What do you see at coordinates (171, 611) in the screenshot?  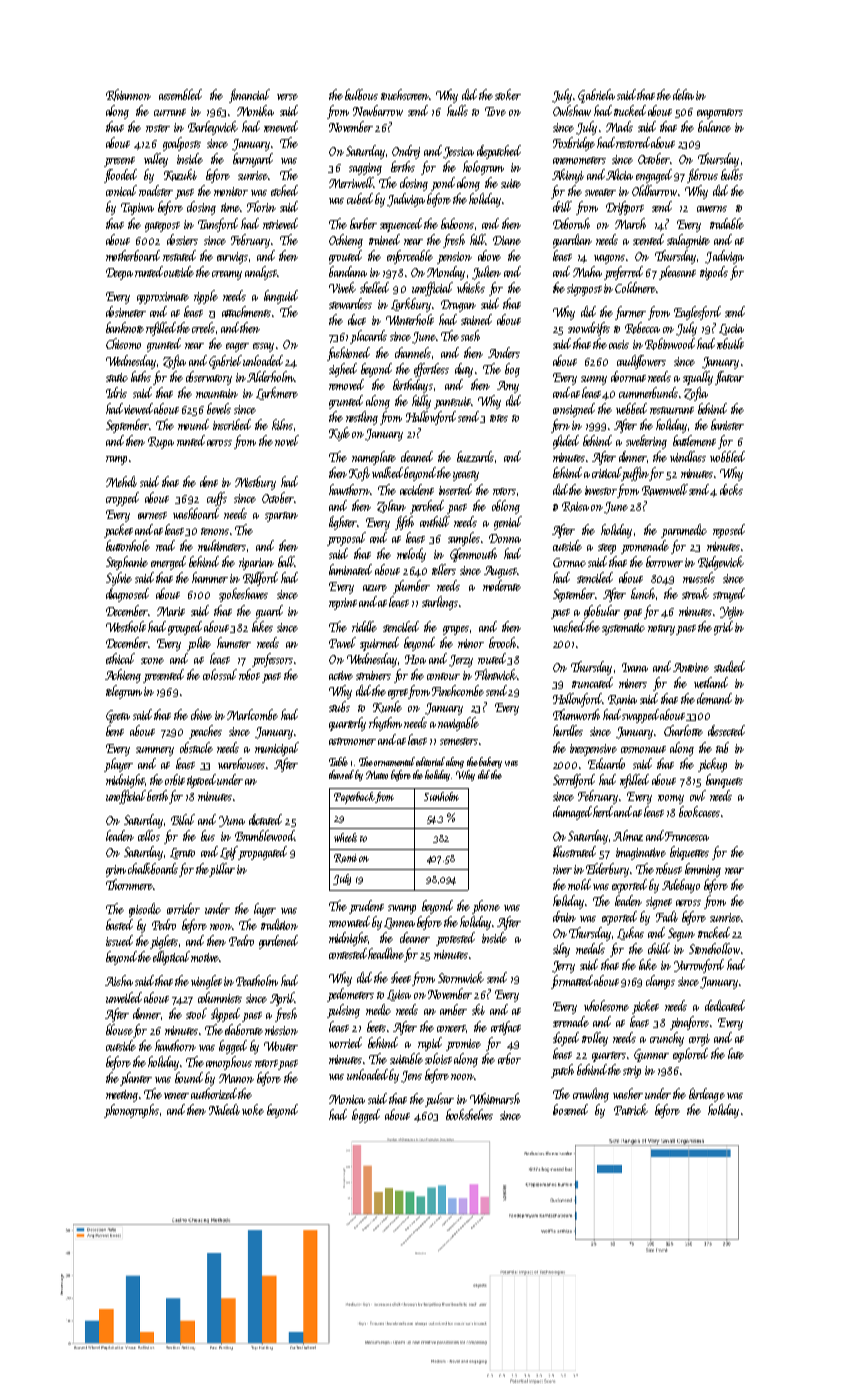 I see `Marit` at bounding box center [171, 611].
